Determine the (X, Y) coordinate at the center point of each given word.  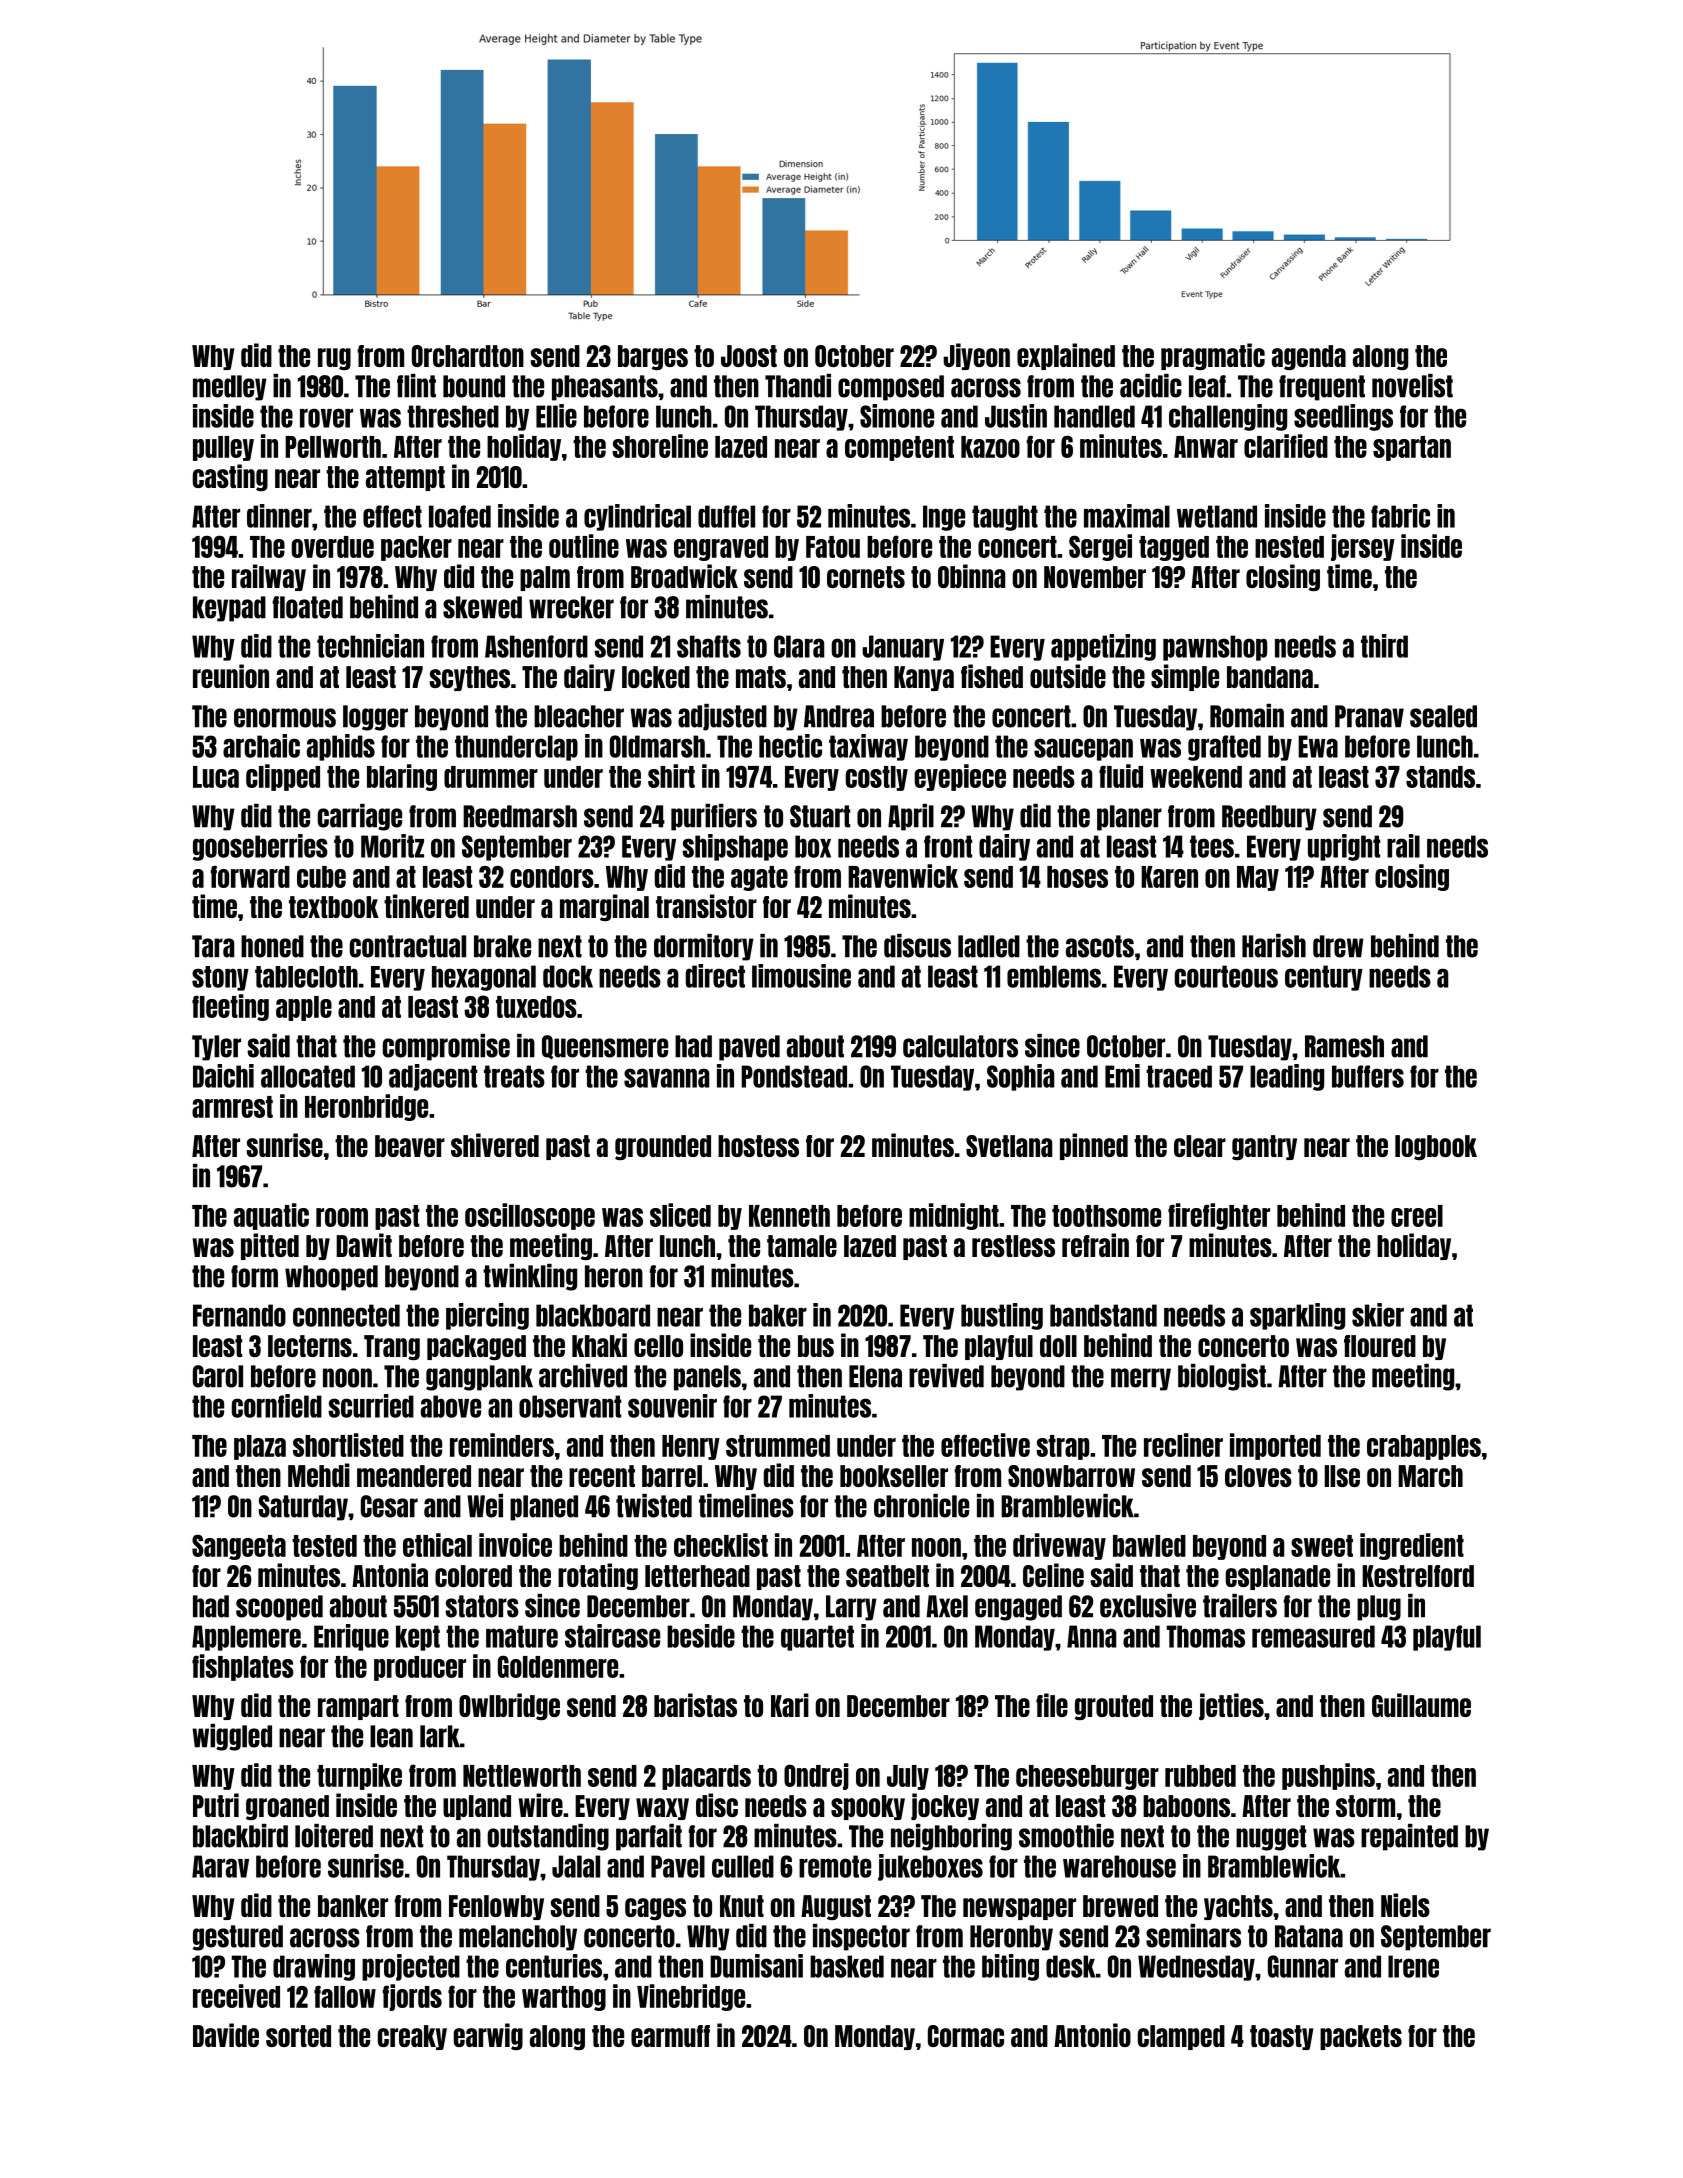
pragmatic (1213, 356)
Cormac (966, 2036)
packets (1361, 2037)
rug (334, 359)
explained (1066, 356)
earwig (488, 2036)
